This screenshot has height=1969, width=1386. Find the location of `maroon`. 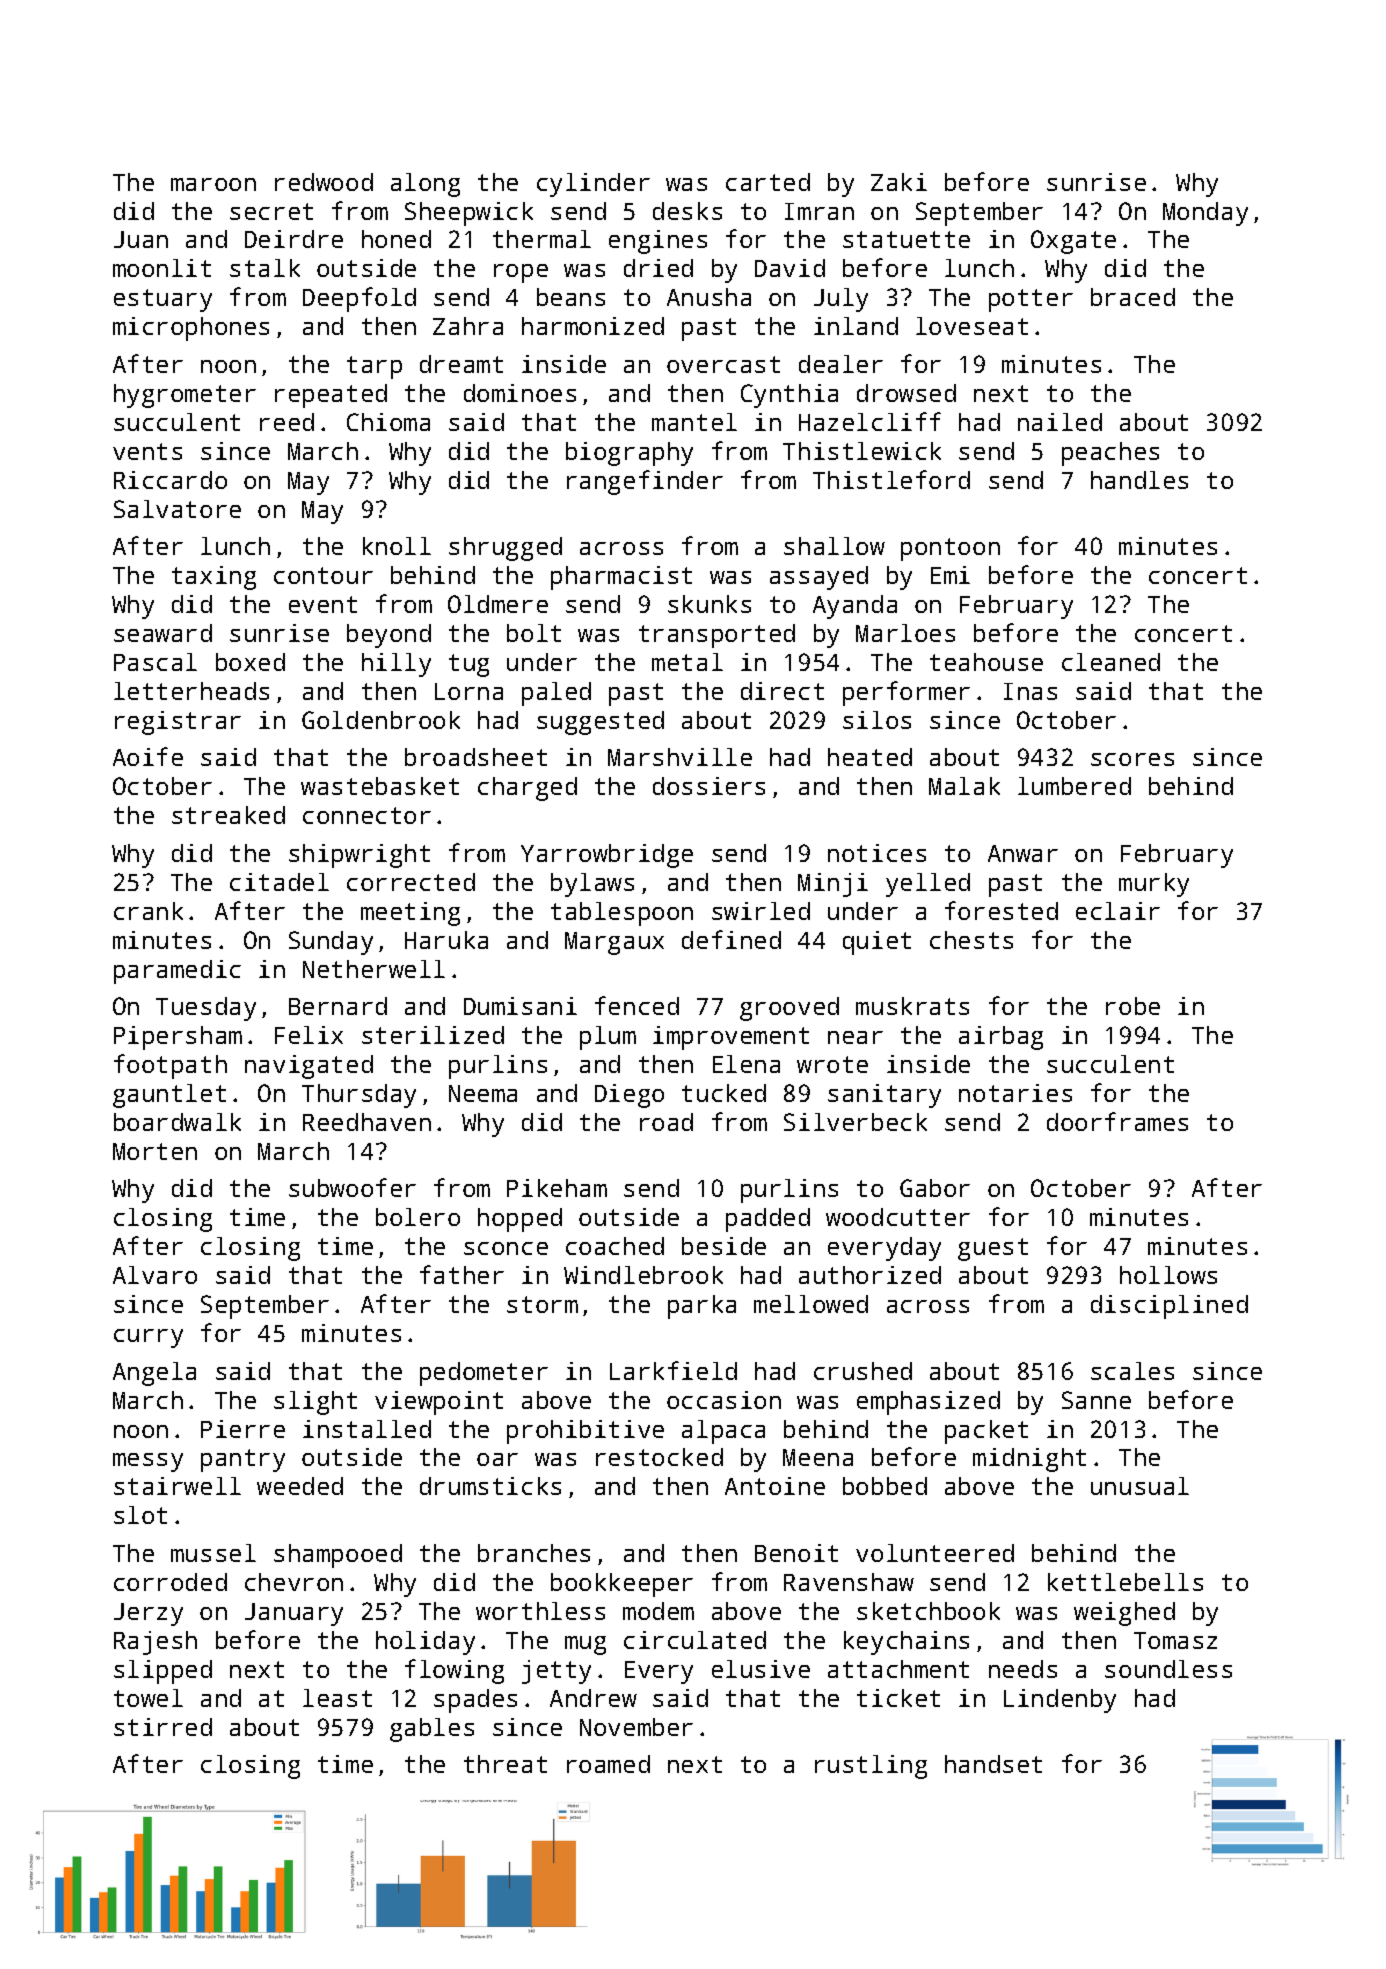

maroon is located at coordinates (213, 184).
